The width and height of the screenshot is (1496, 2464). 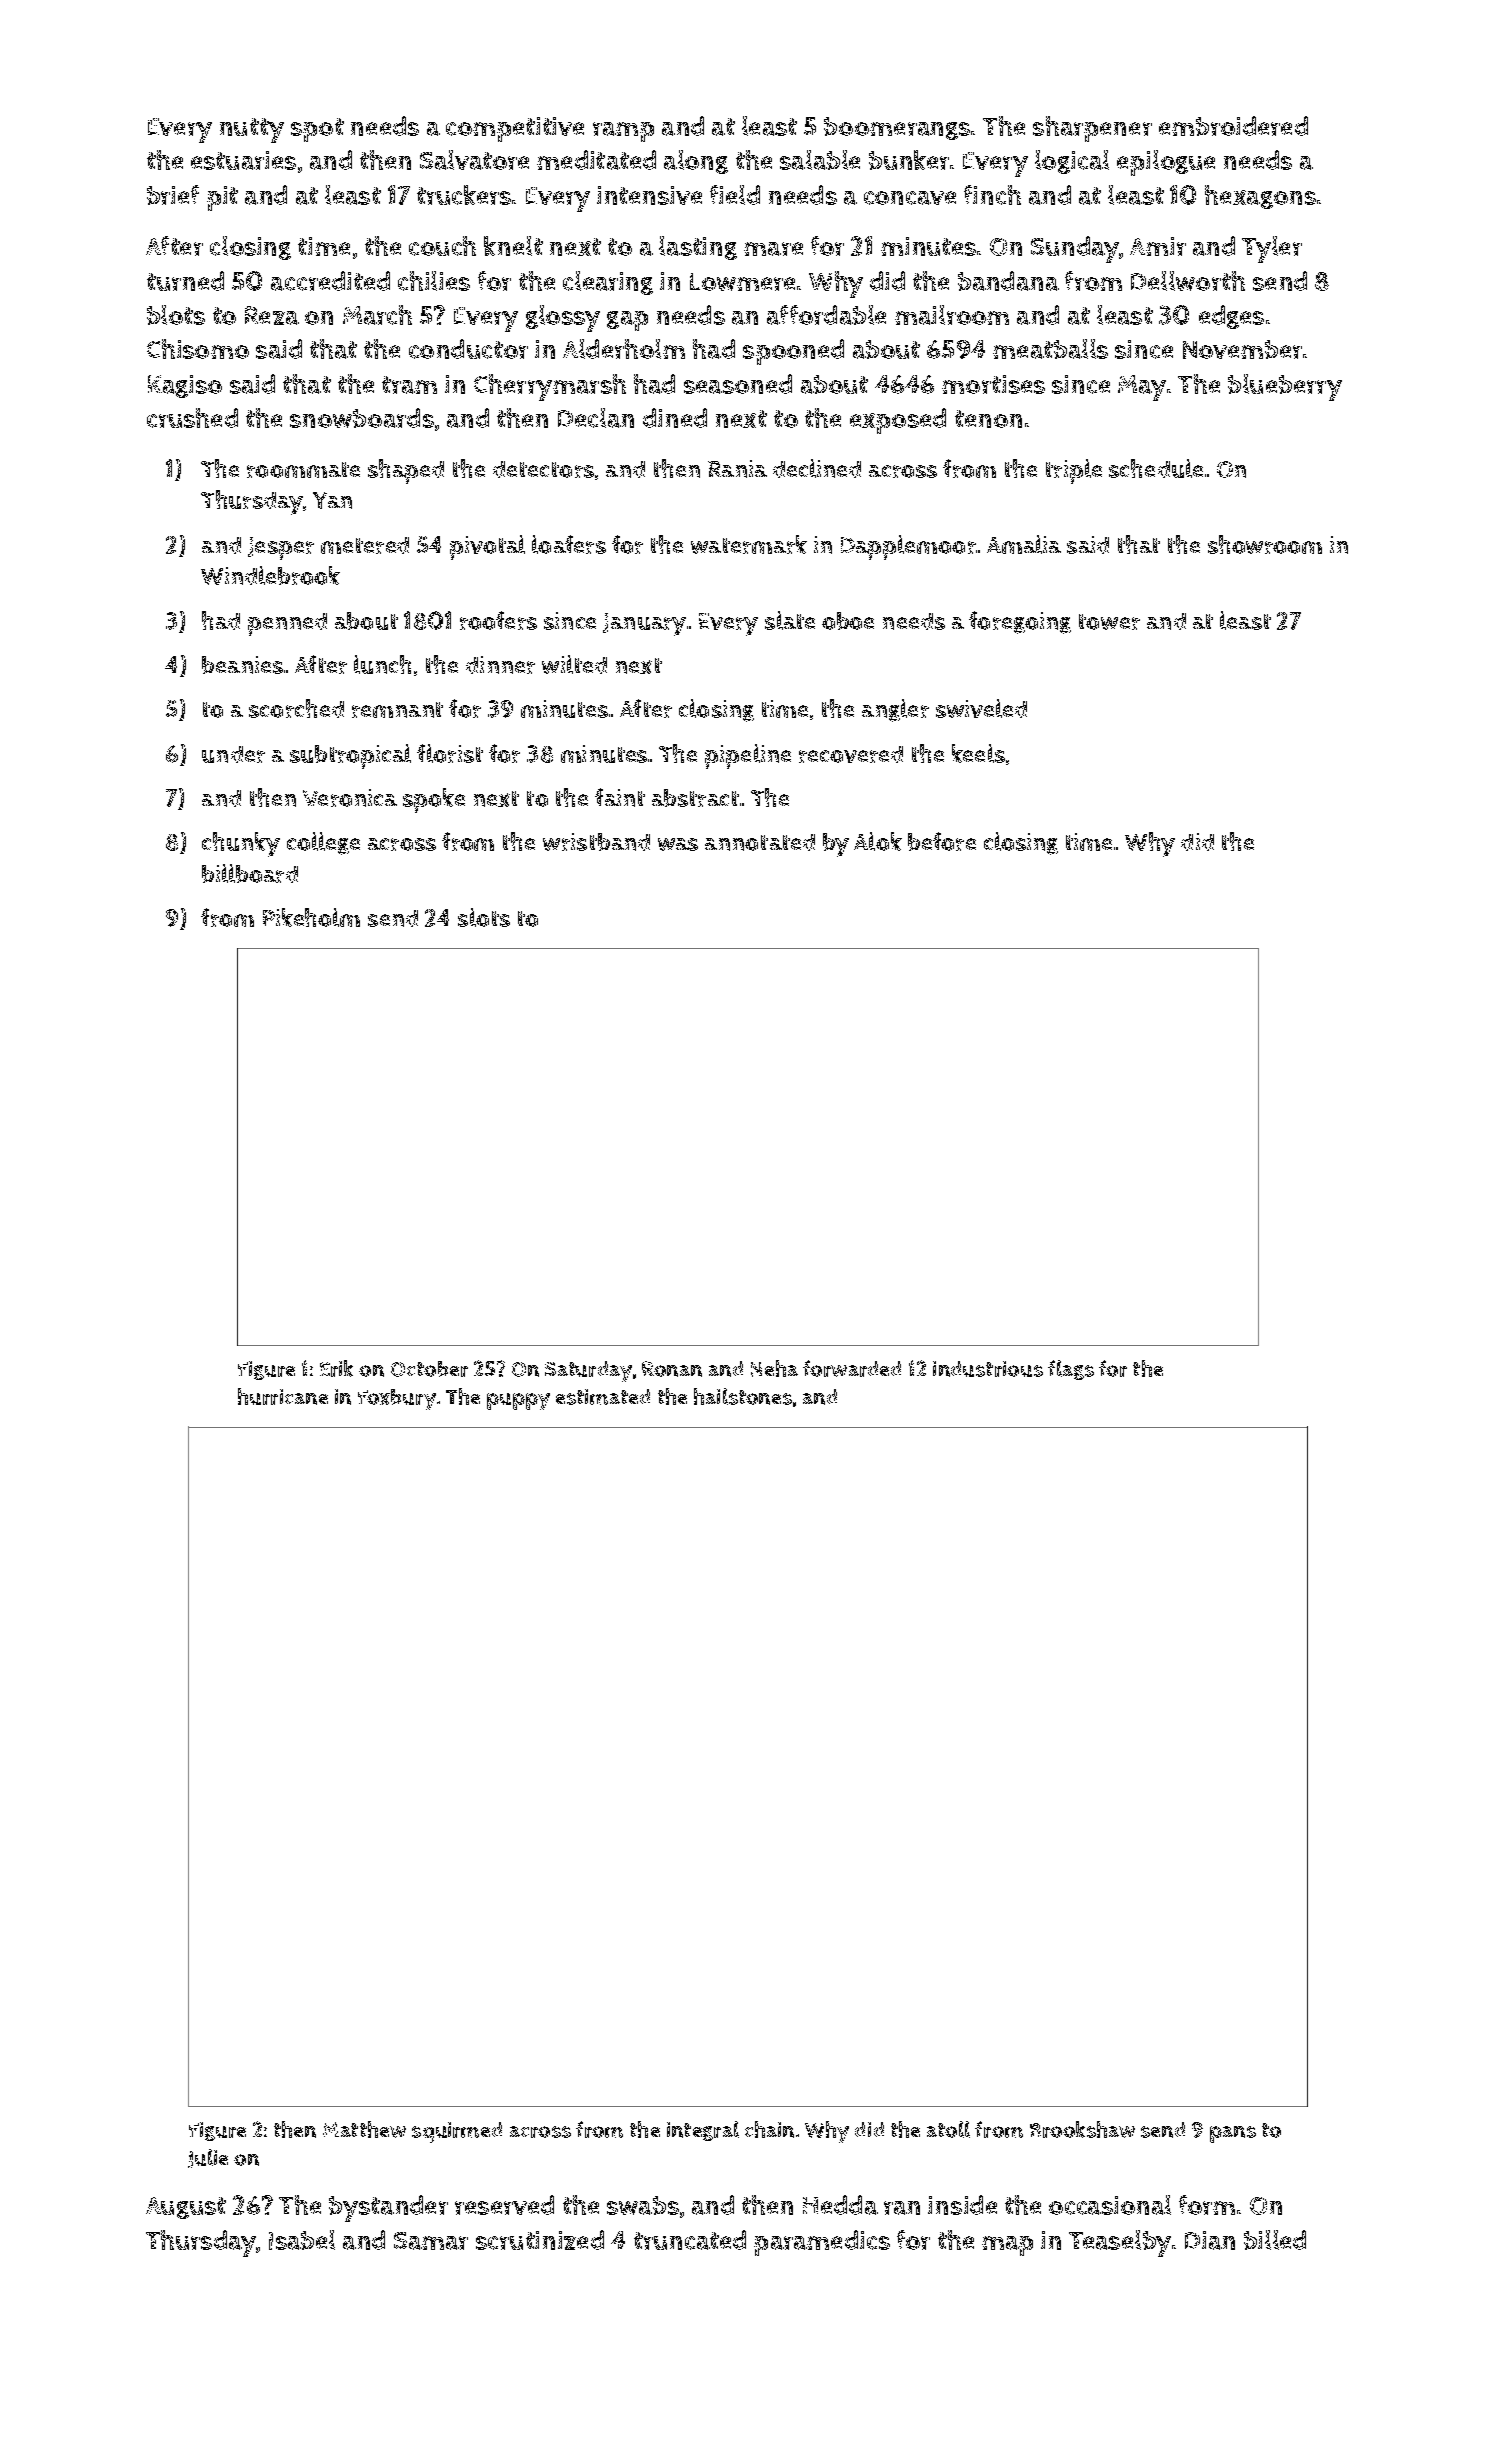 I want to click on ramp, so click(x=623, y=132).
